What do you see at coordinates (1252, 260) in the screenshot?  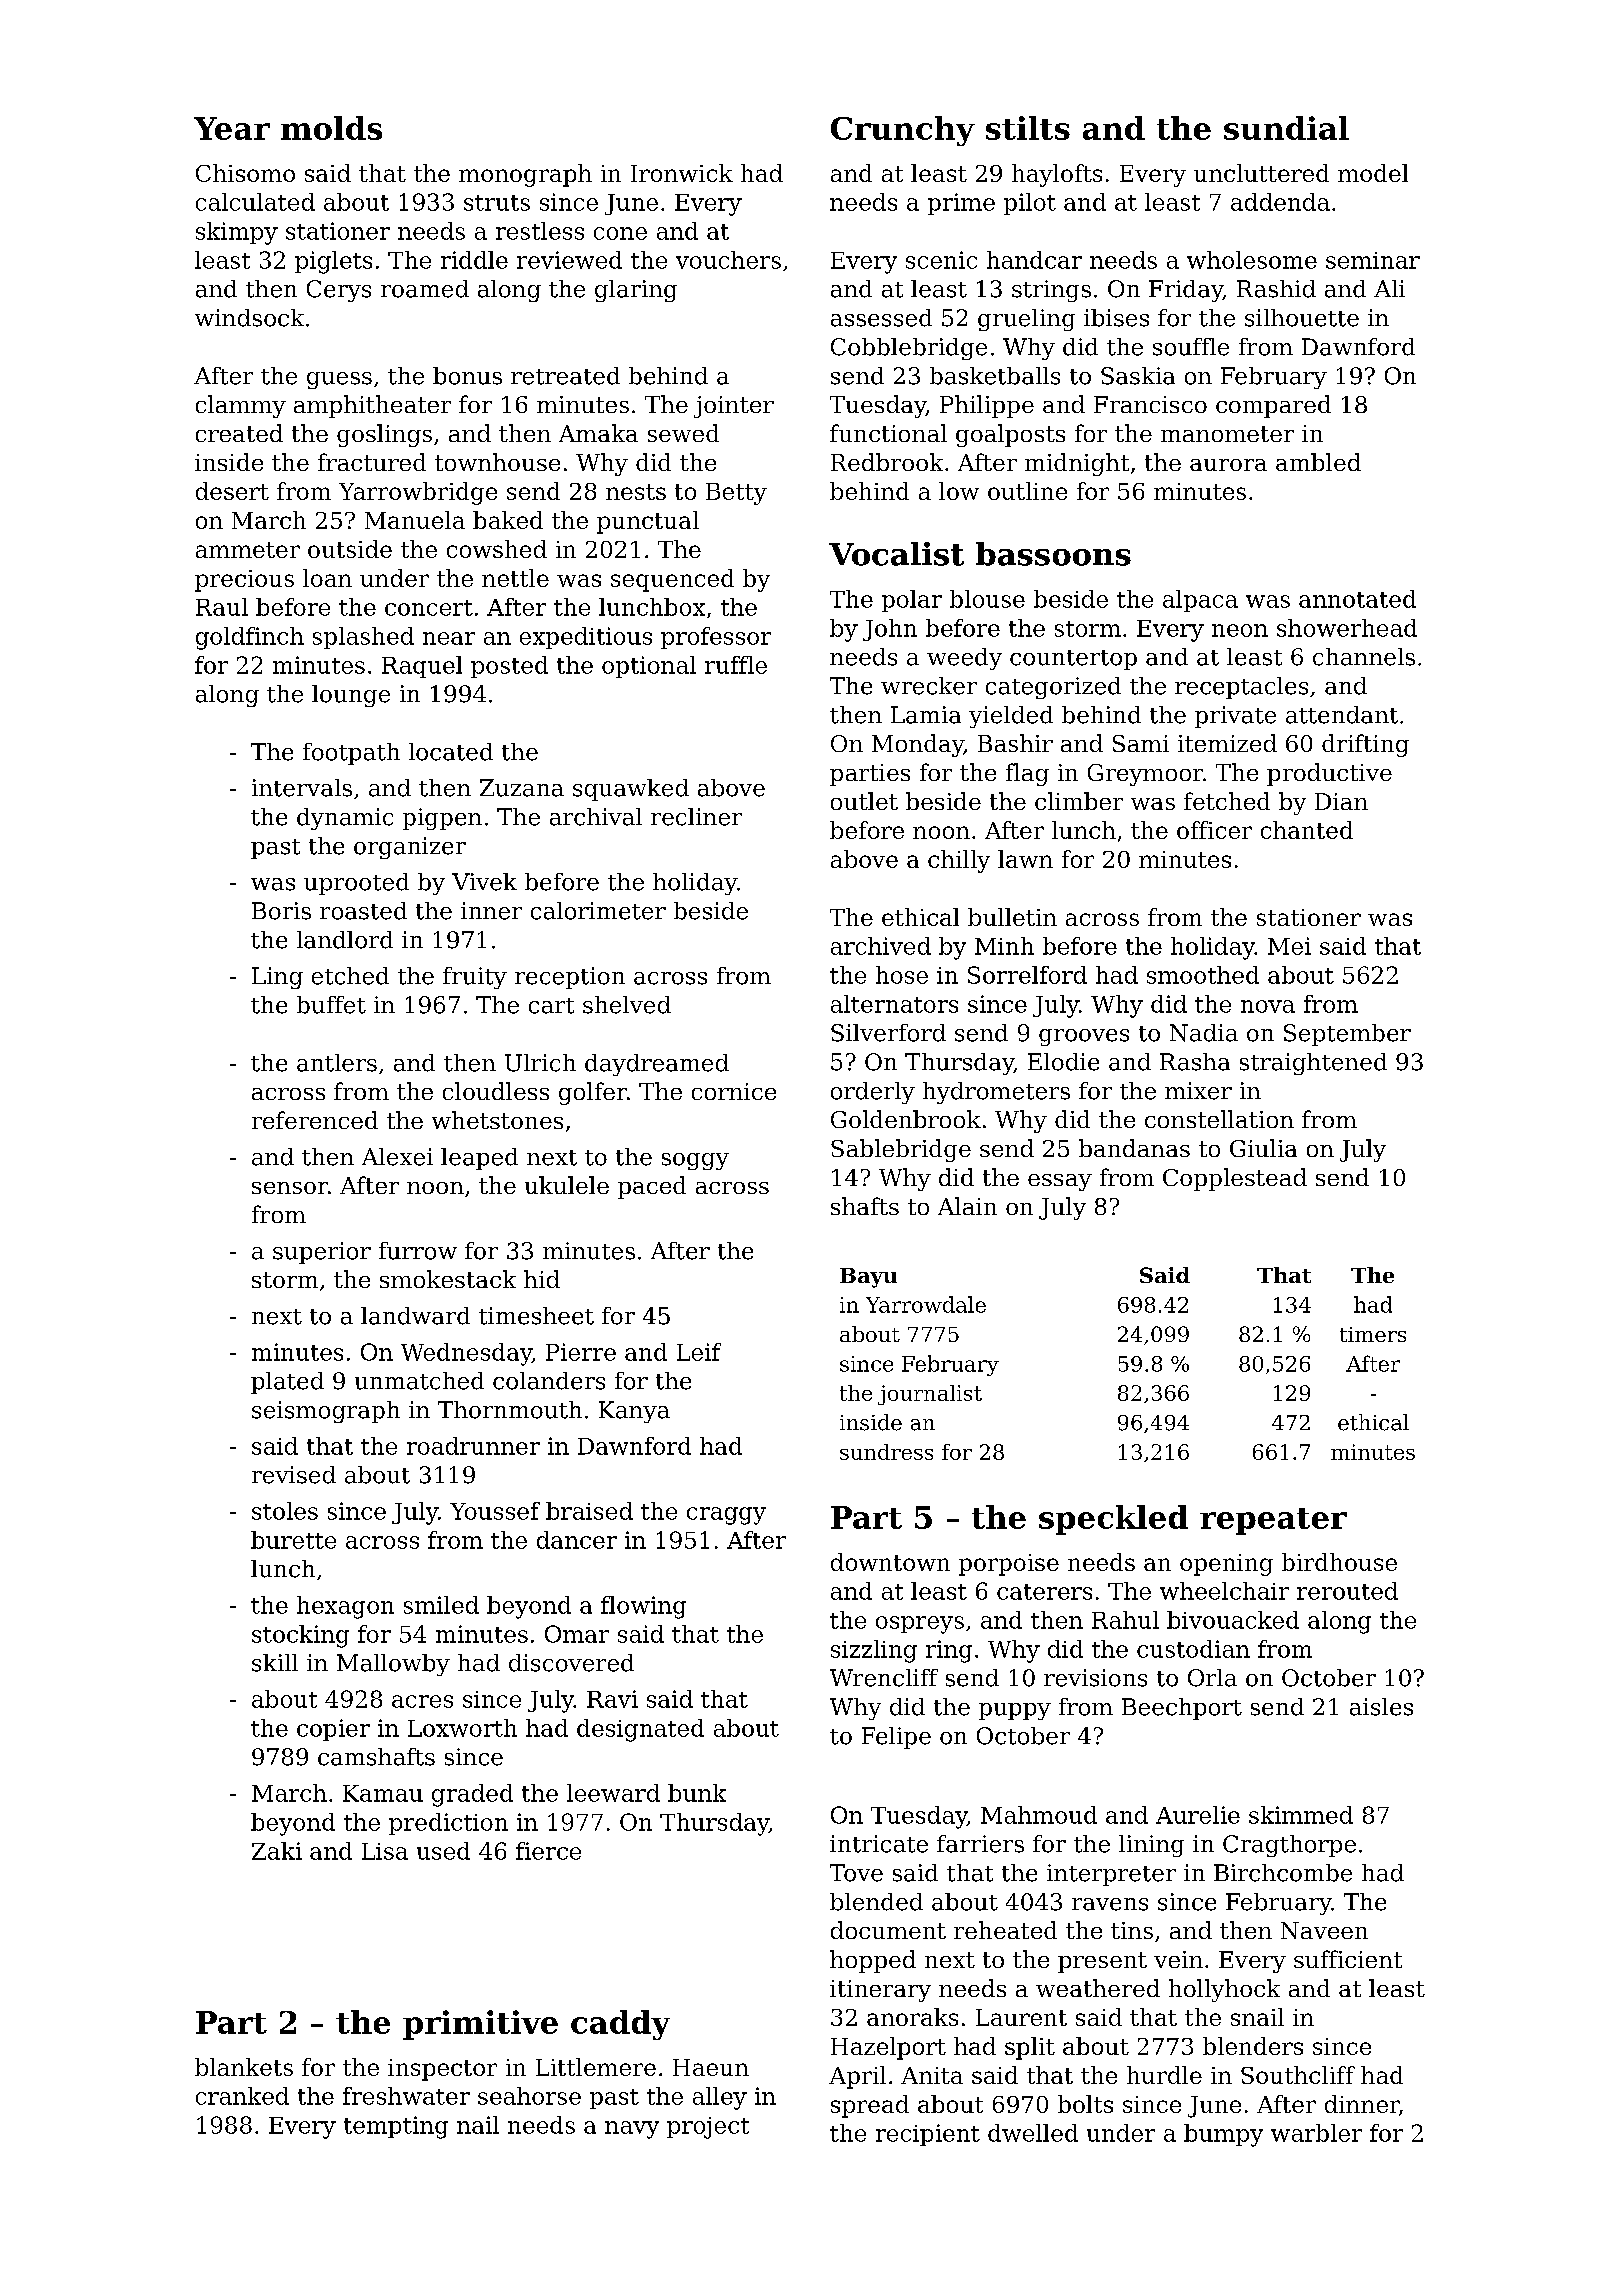 I see `wholesome` at bounding box center [1252, 260].
